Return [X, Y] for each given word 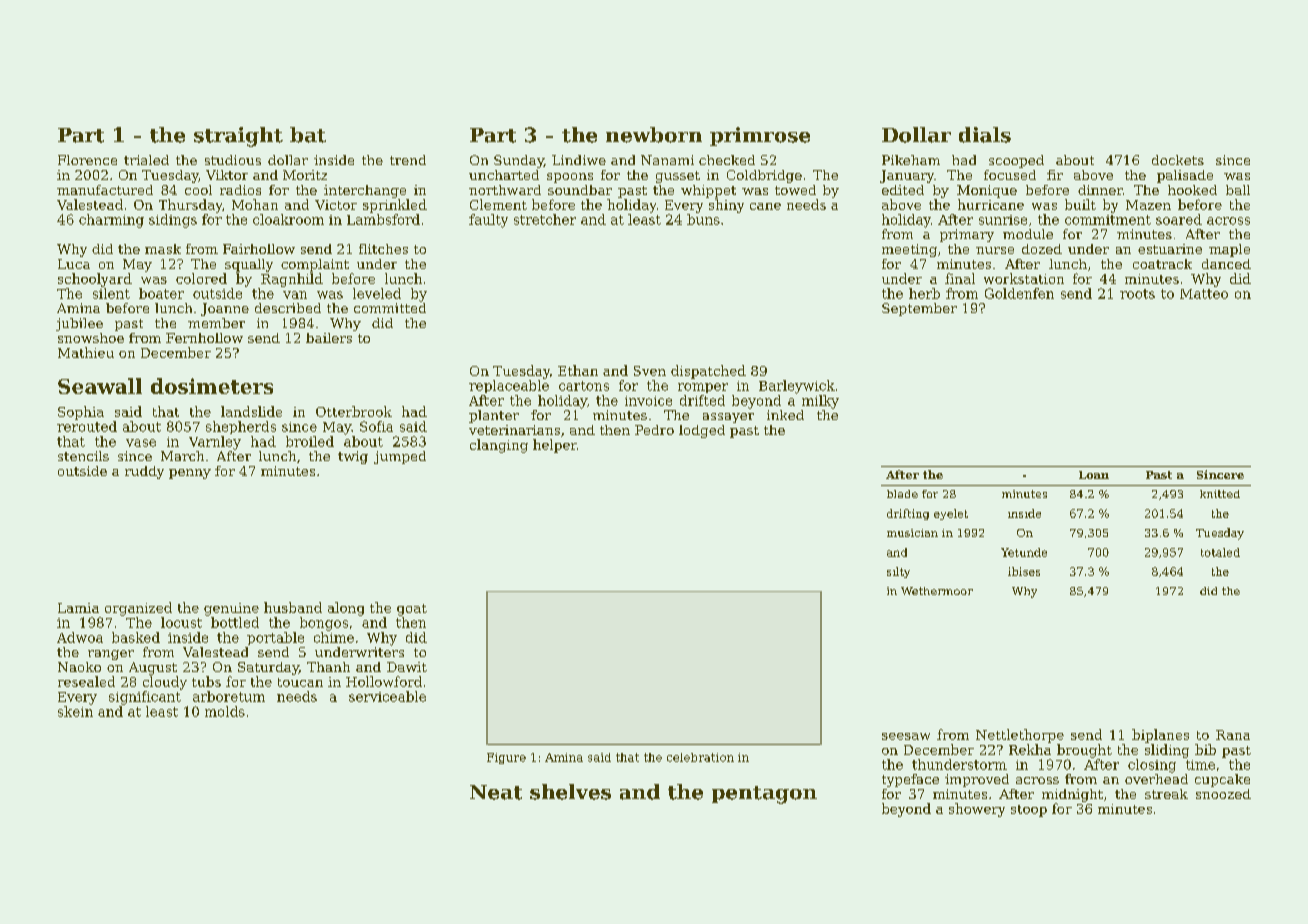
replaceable [509, 386]
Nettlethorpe [1020, 736]
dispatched [708, 372]
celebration [700, 757]
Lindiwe [579, 160]
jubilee [79, 324]
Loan [1094, 475]
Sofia [376, 426]
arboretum [229, 696]
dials [985, 135]
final [960, 278]
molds [225, 711]
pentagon [764, 795]
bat [308, 135]
